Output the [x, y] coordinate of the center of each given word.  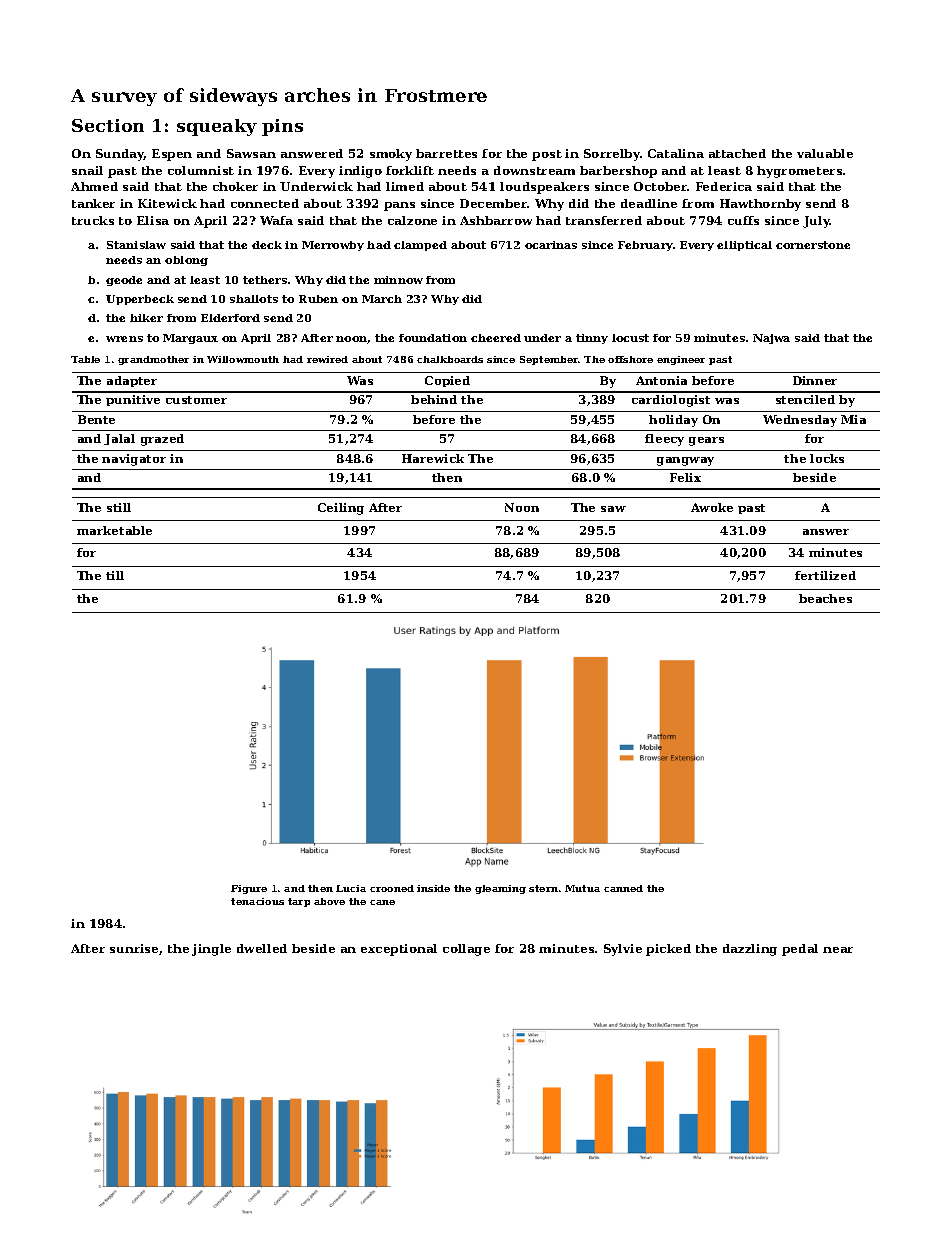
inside [433, 888]
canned [623, 888]
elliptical [744, 246]
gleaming [500, 889]
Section [108, 125]
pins [282, 127]
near [838, 950]
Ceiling [341, 509]
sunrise [134, 948]
